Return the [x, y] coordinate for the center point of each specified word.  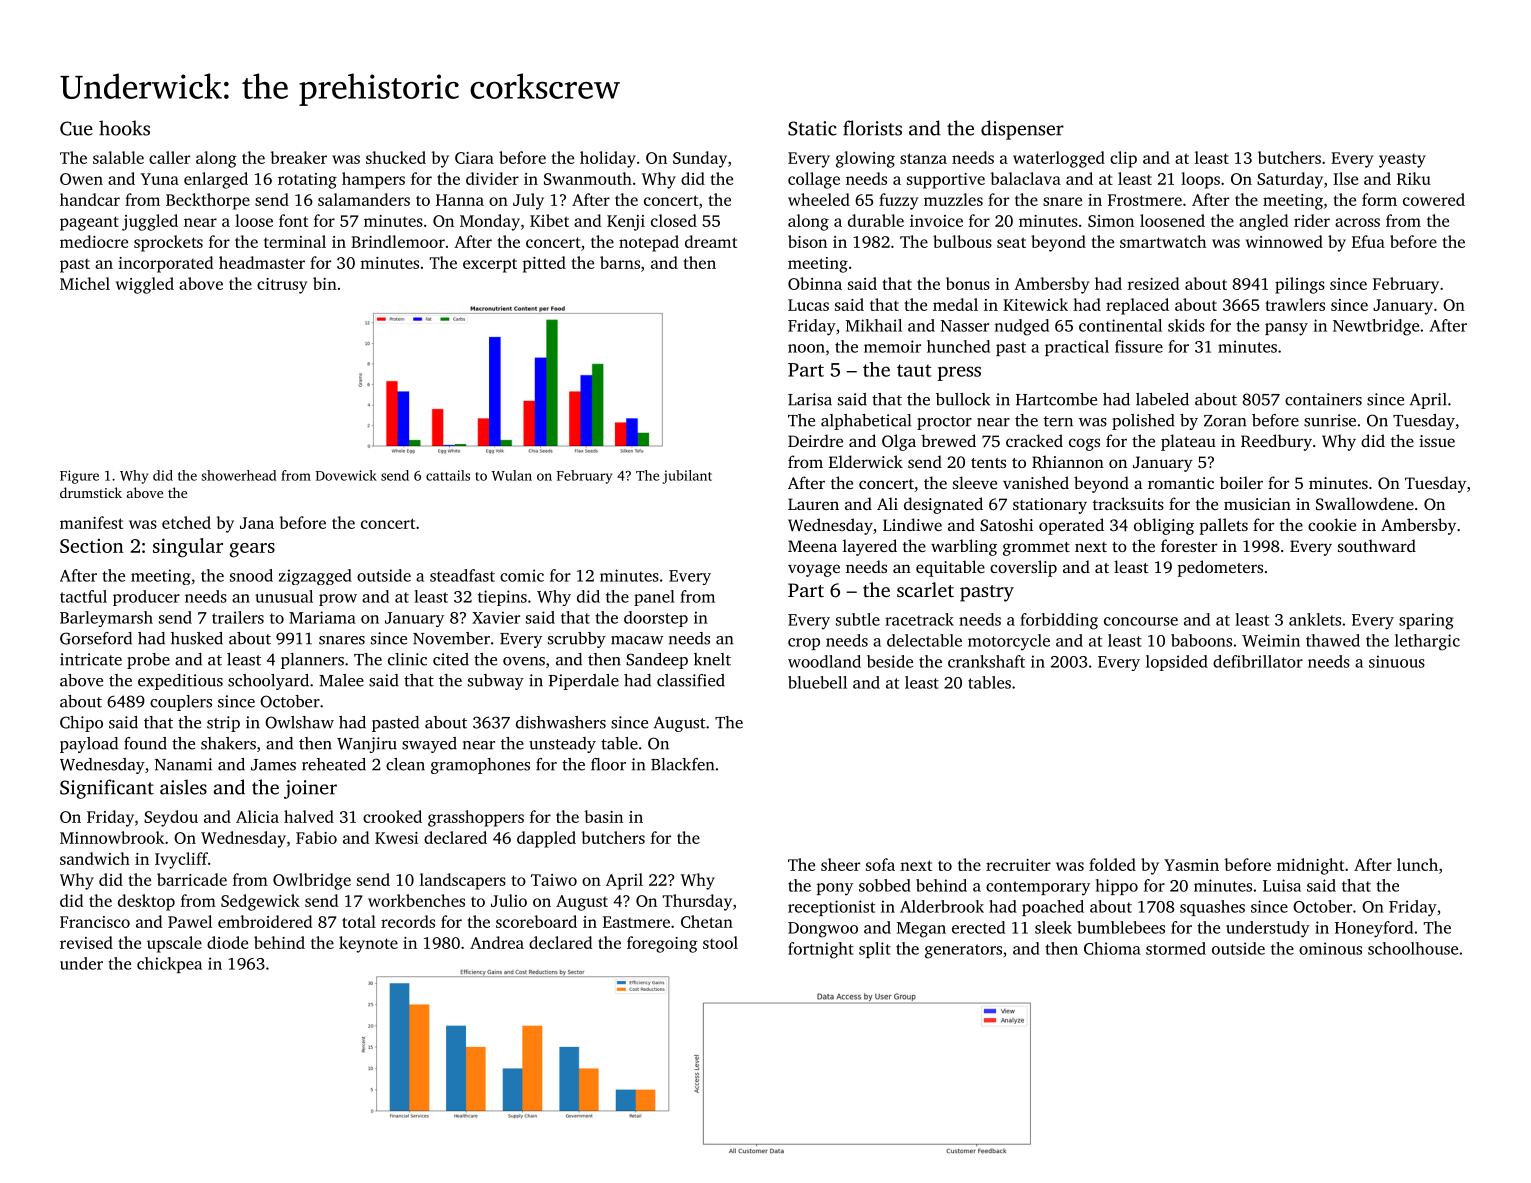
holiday [608, 159]
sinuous [1397, 661]
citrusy [282, 286]
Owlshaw [299, 722]
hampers [373, 180]
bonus [968, 283]
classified [691, 680]
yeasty [1402, 161]
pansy [1286, 329]
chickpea [169, 965]
